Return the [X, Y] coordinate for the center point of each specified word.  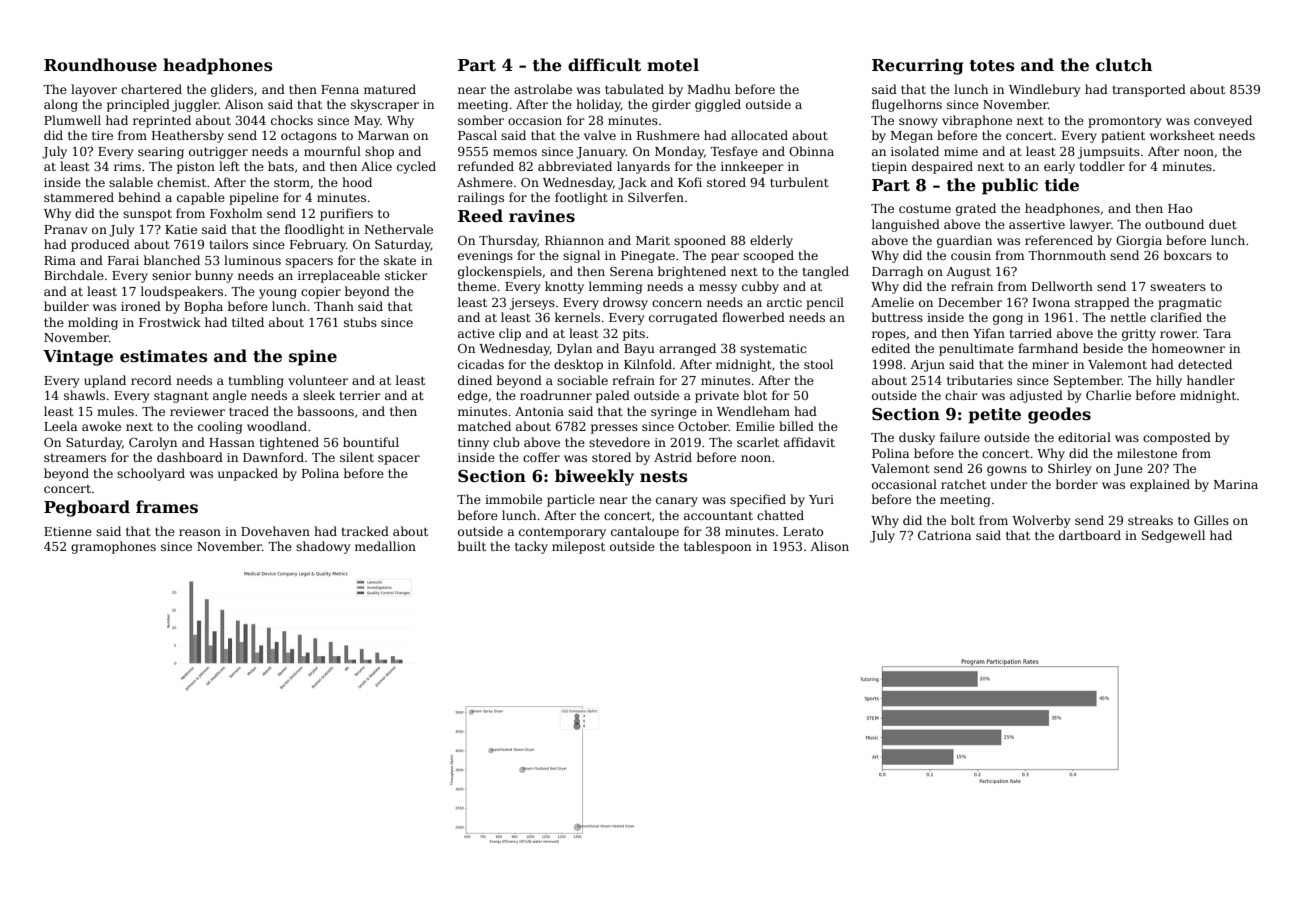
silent [357, 457]
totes [992, 66]
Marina [1236, 484]
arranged [687, 349]
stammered [79, 197]
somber [481, 120]
